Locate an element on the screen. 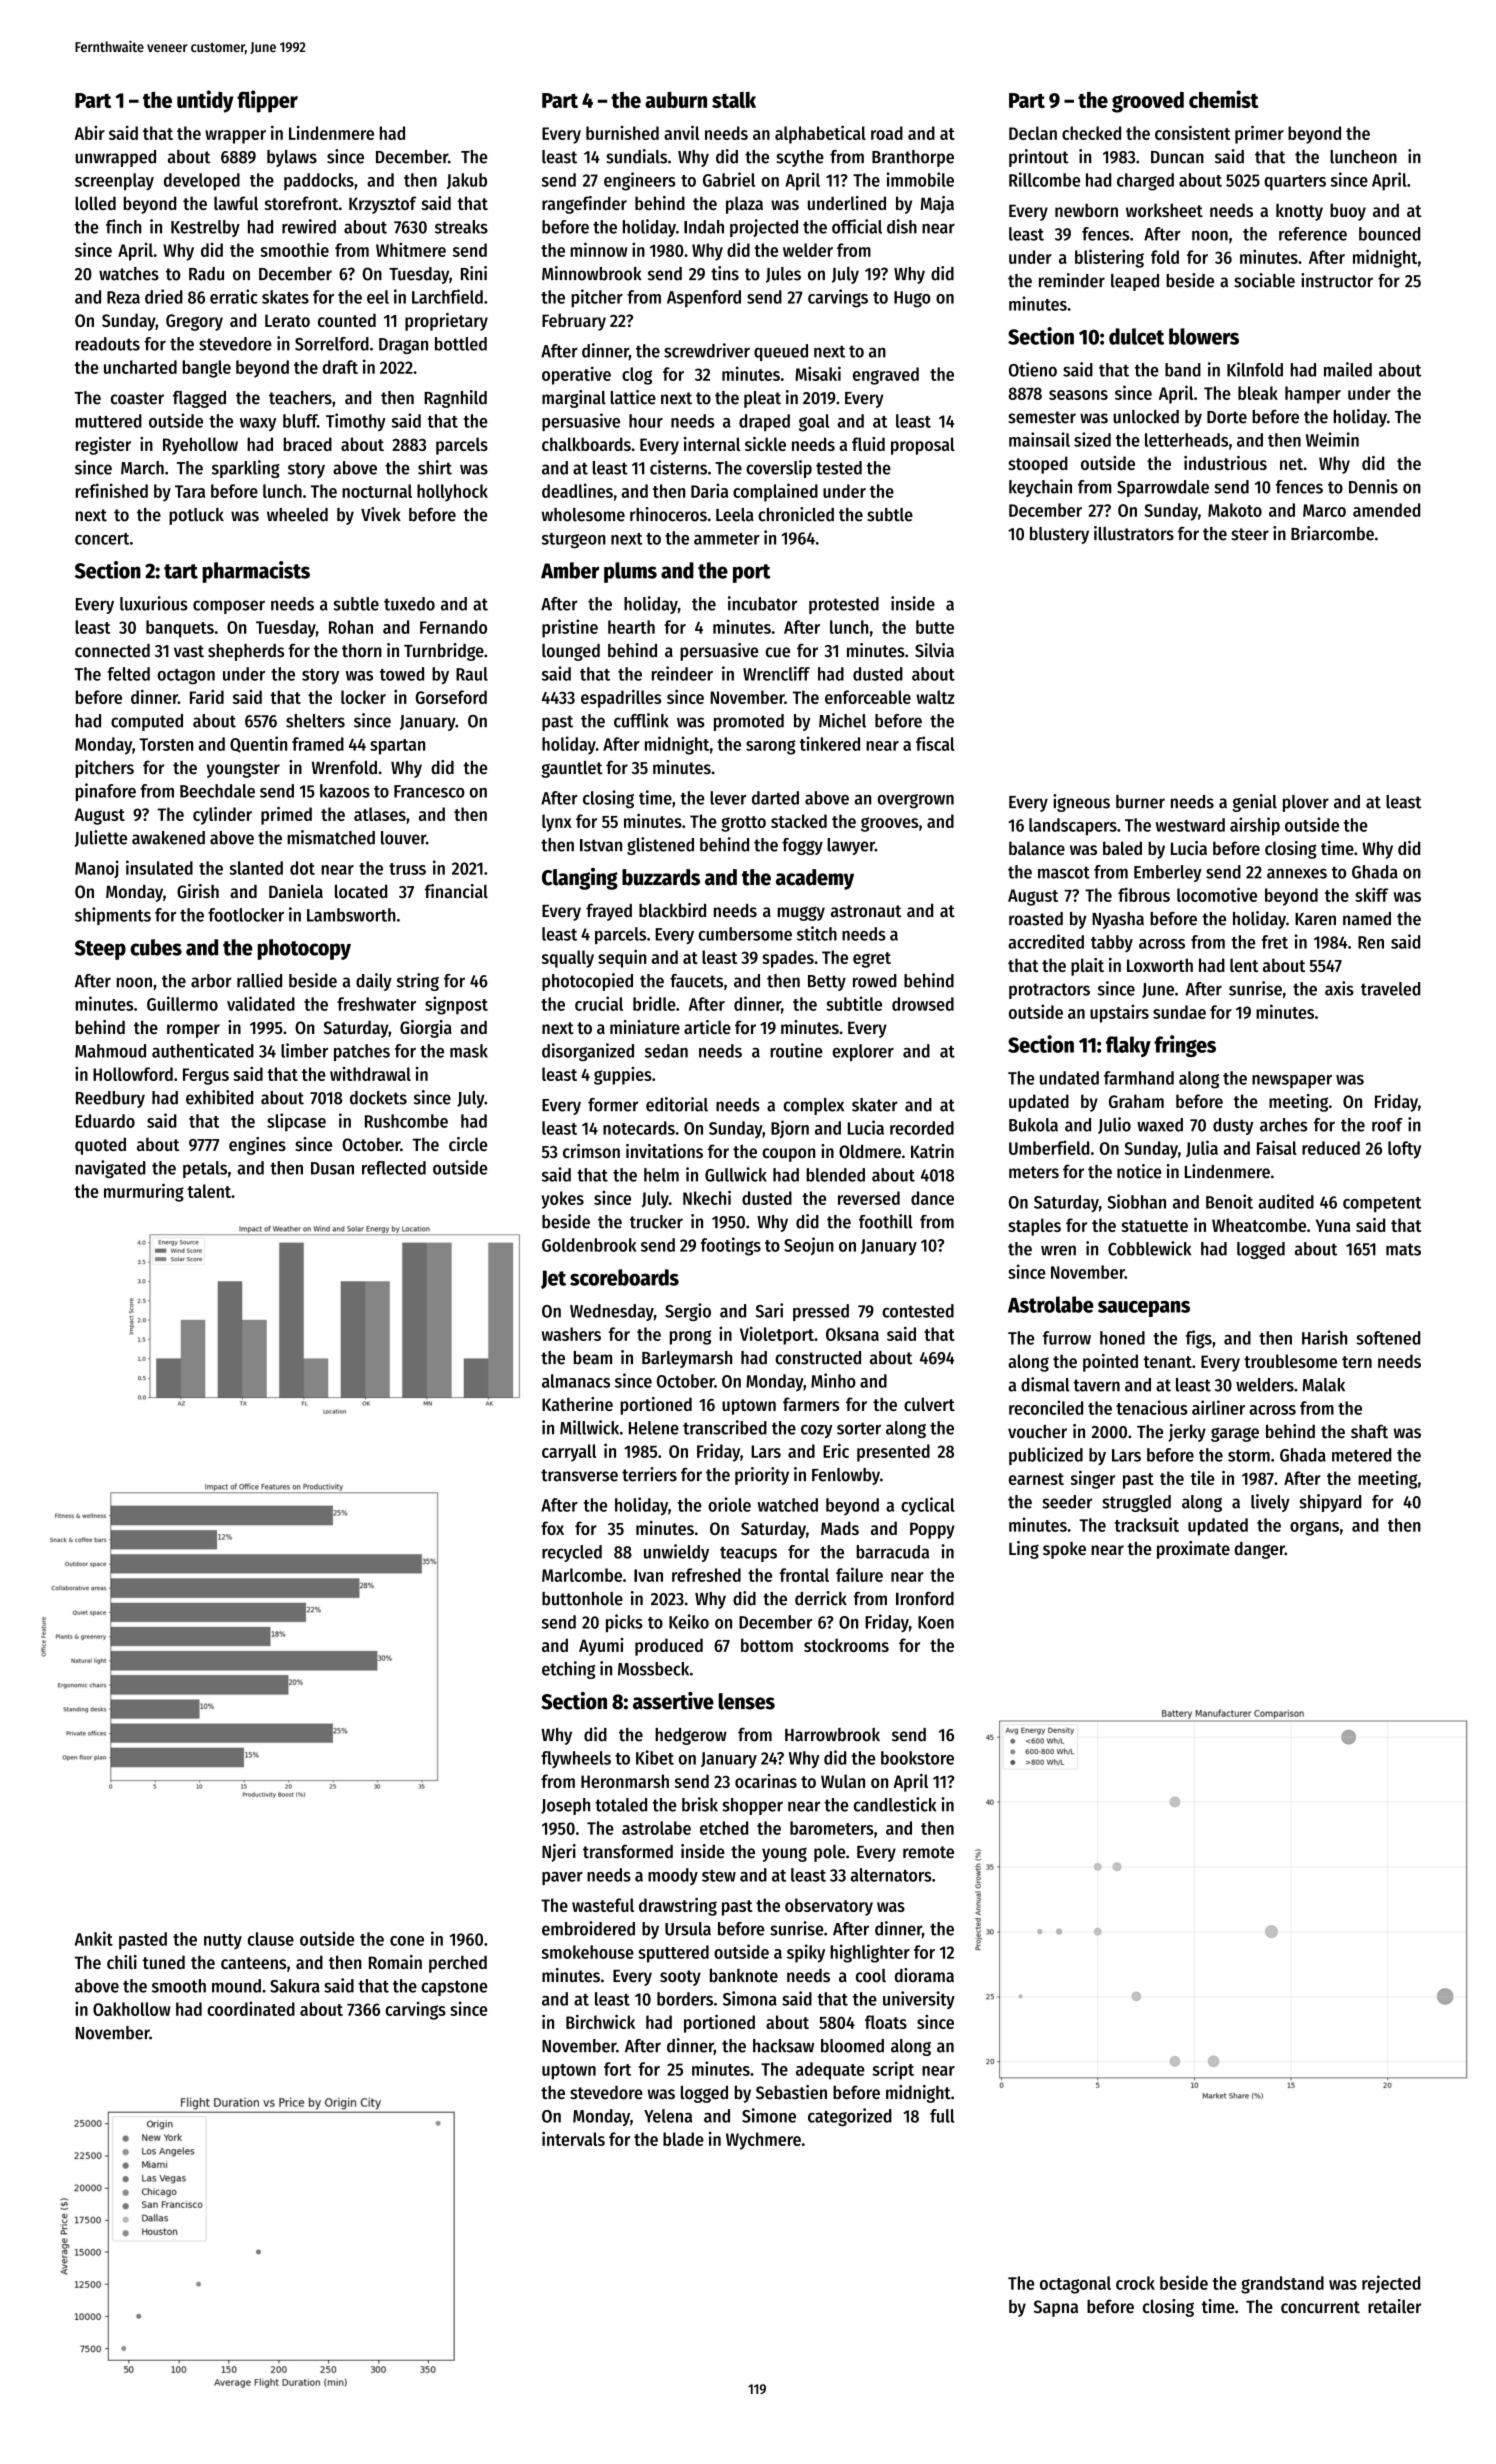 This screenshot has height=2464, width=1496. burnished is located at coordinates (622, 133).
